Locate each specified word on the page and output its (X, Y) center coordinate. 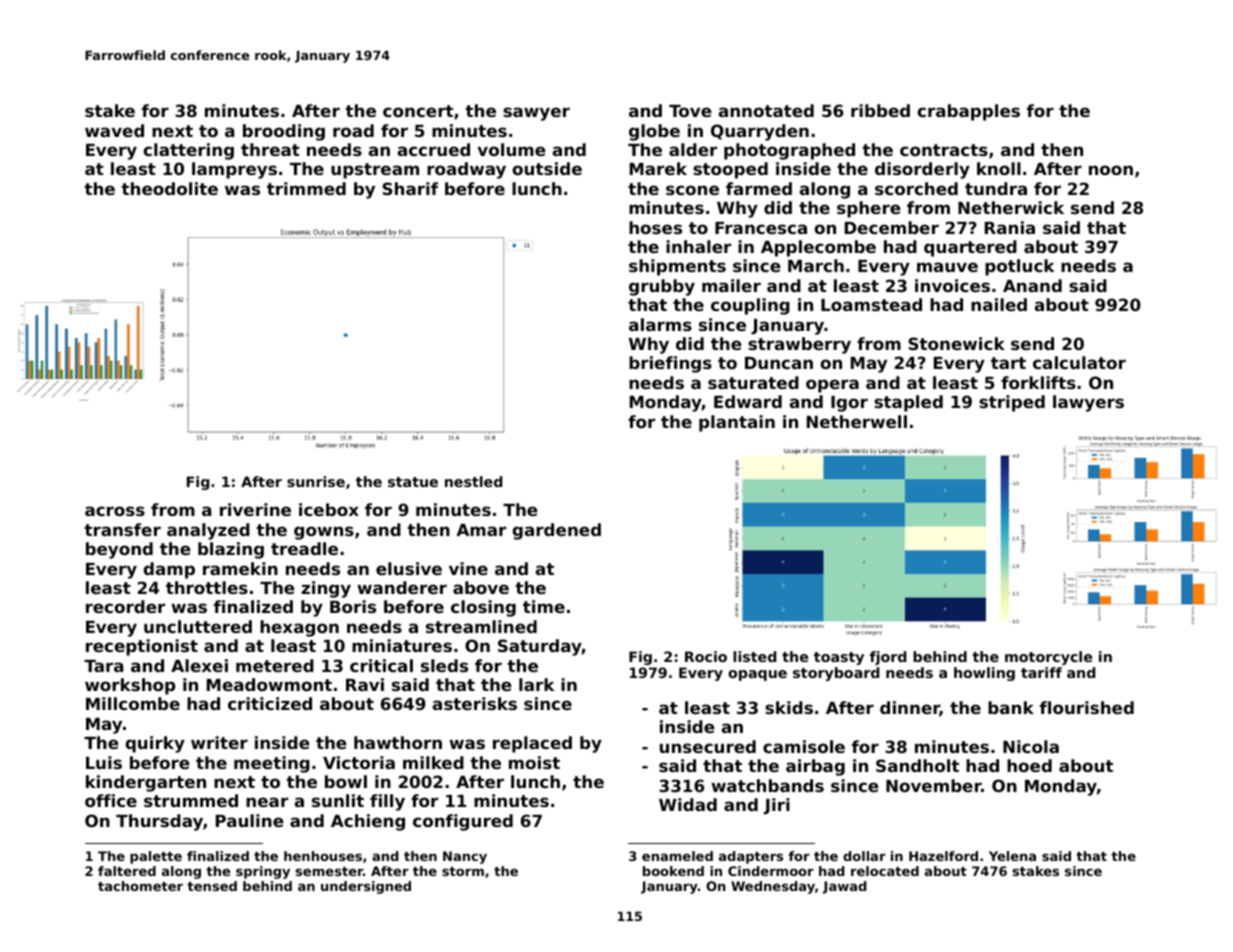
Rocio (706, 656)
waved (114, 130)
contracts (944, 150)
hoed (1029, 765)
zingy (326, 589)
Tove (690, 111)
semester (329, 871)
